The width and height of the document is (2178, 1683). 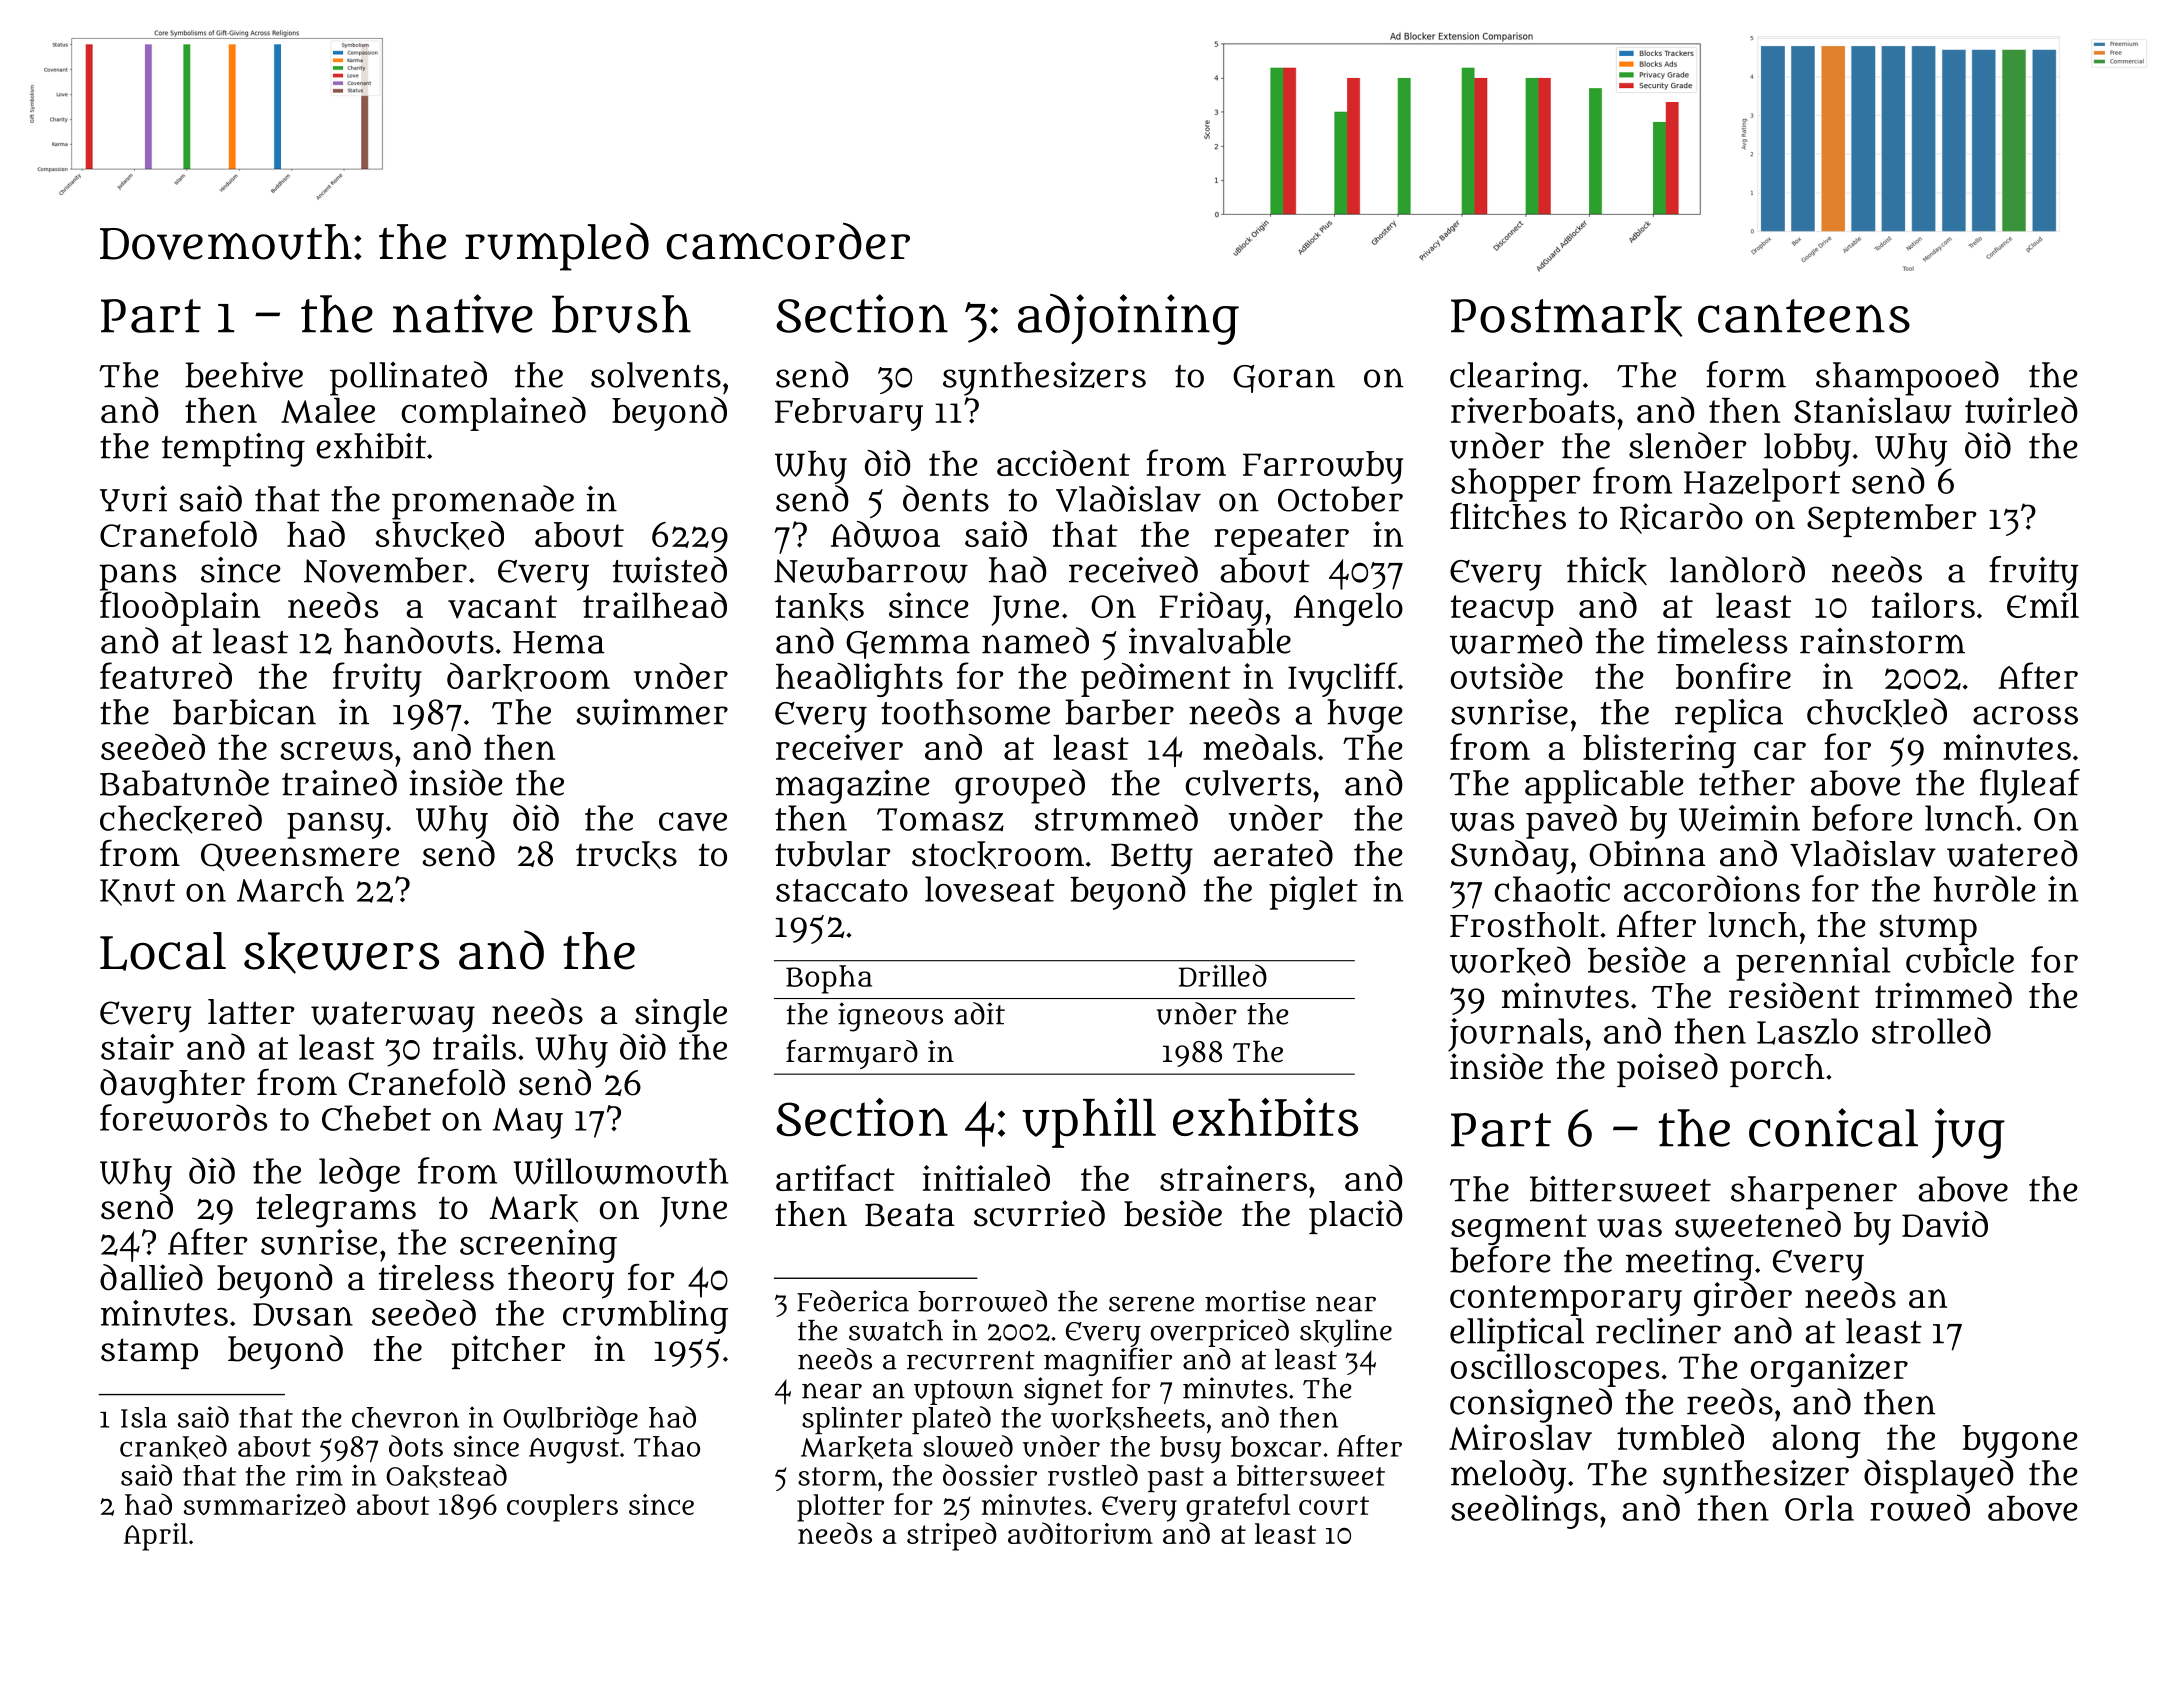 I want to click on stump, so click(x=1928, y=929).
